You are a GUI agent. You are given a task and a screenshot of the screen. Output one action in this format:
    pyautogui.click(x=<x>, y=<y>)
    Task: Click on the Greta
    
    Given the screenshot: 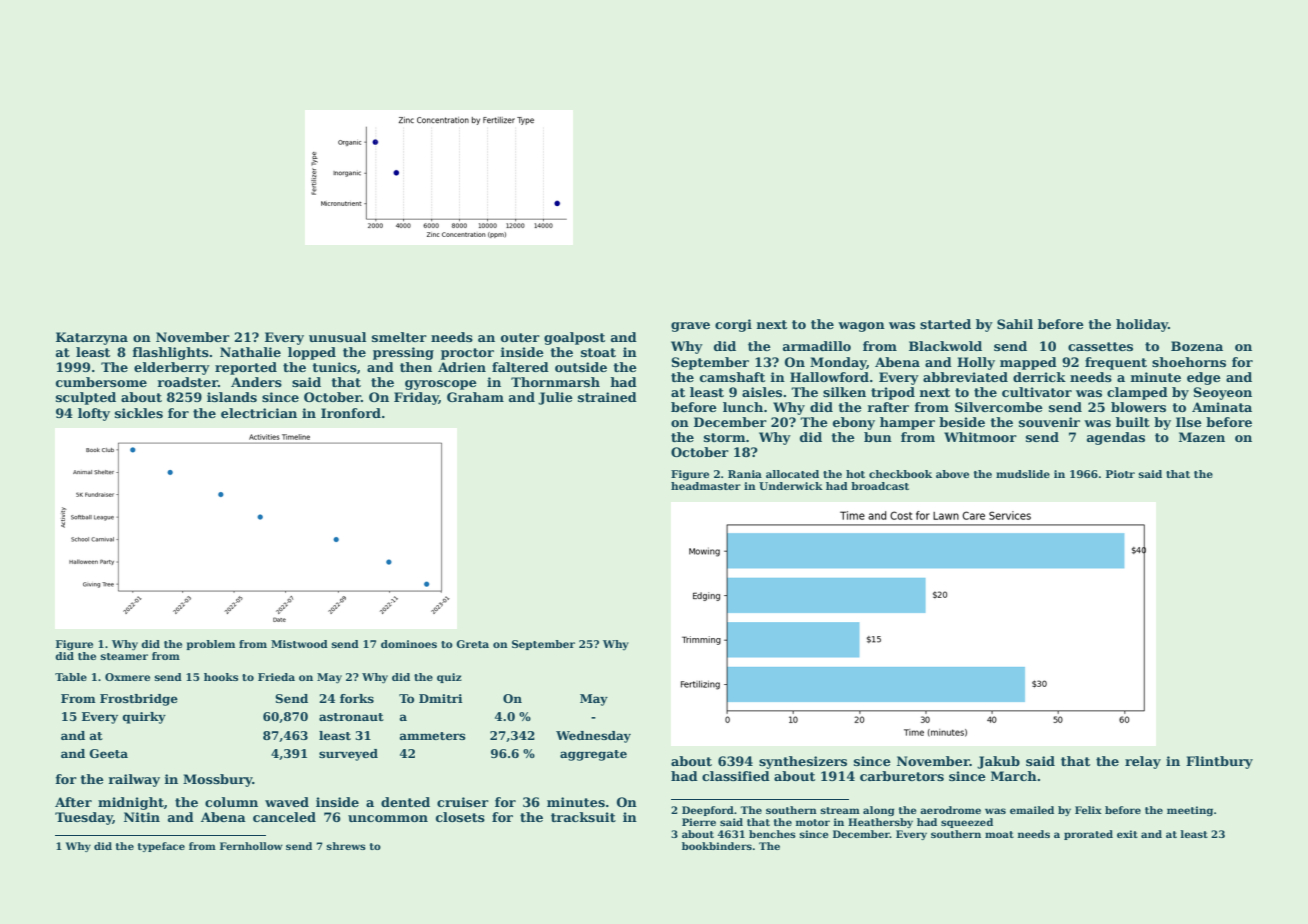 What is the action you would take?
    pyautogui.click(x=472, y=644)
